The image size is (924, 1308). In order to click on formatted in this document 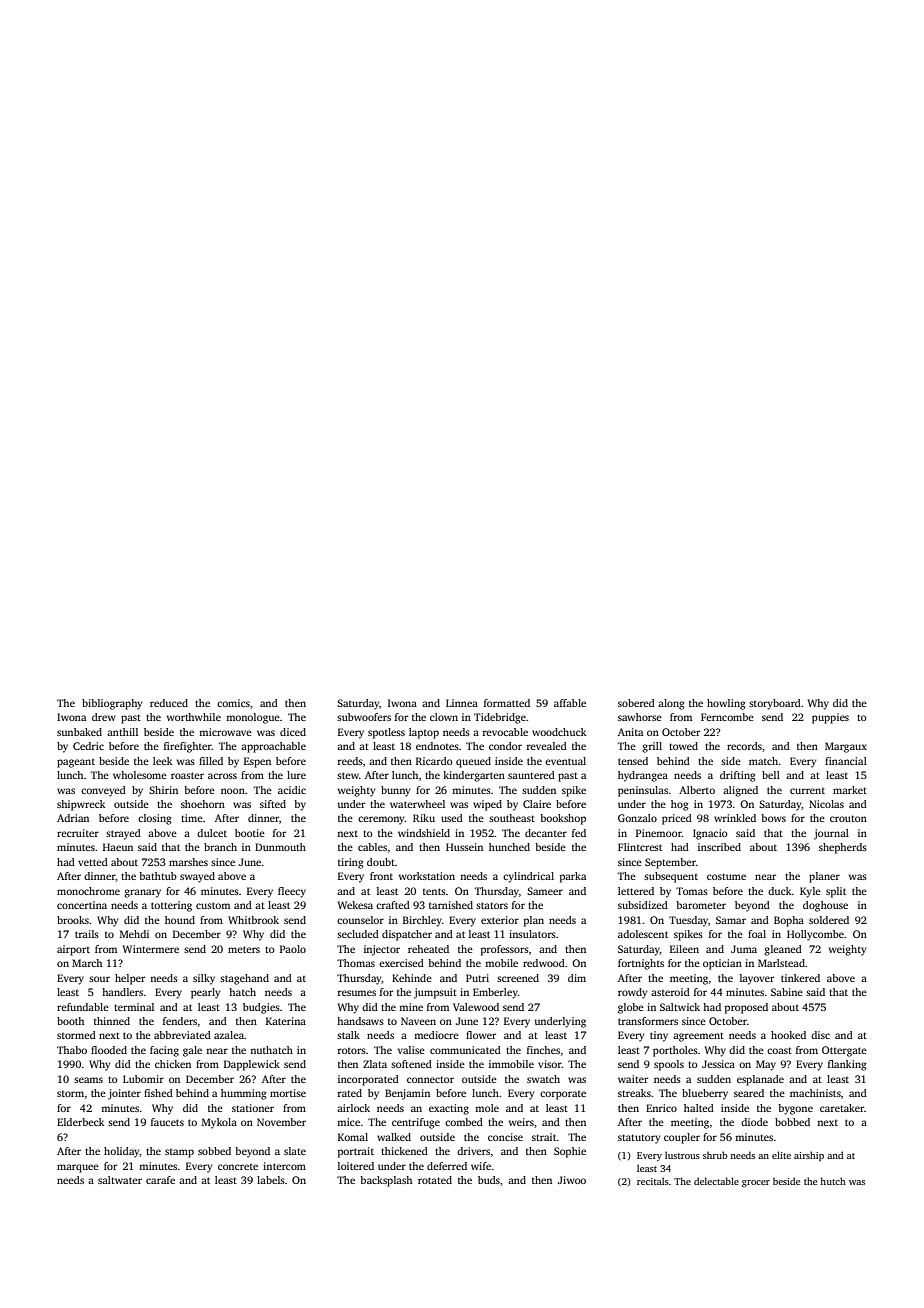, I will do `click(507, 703)`.
